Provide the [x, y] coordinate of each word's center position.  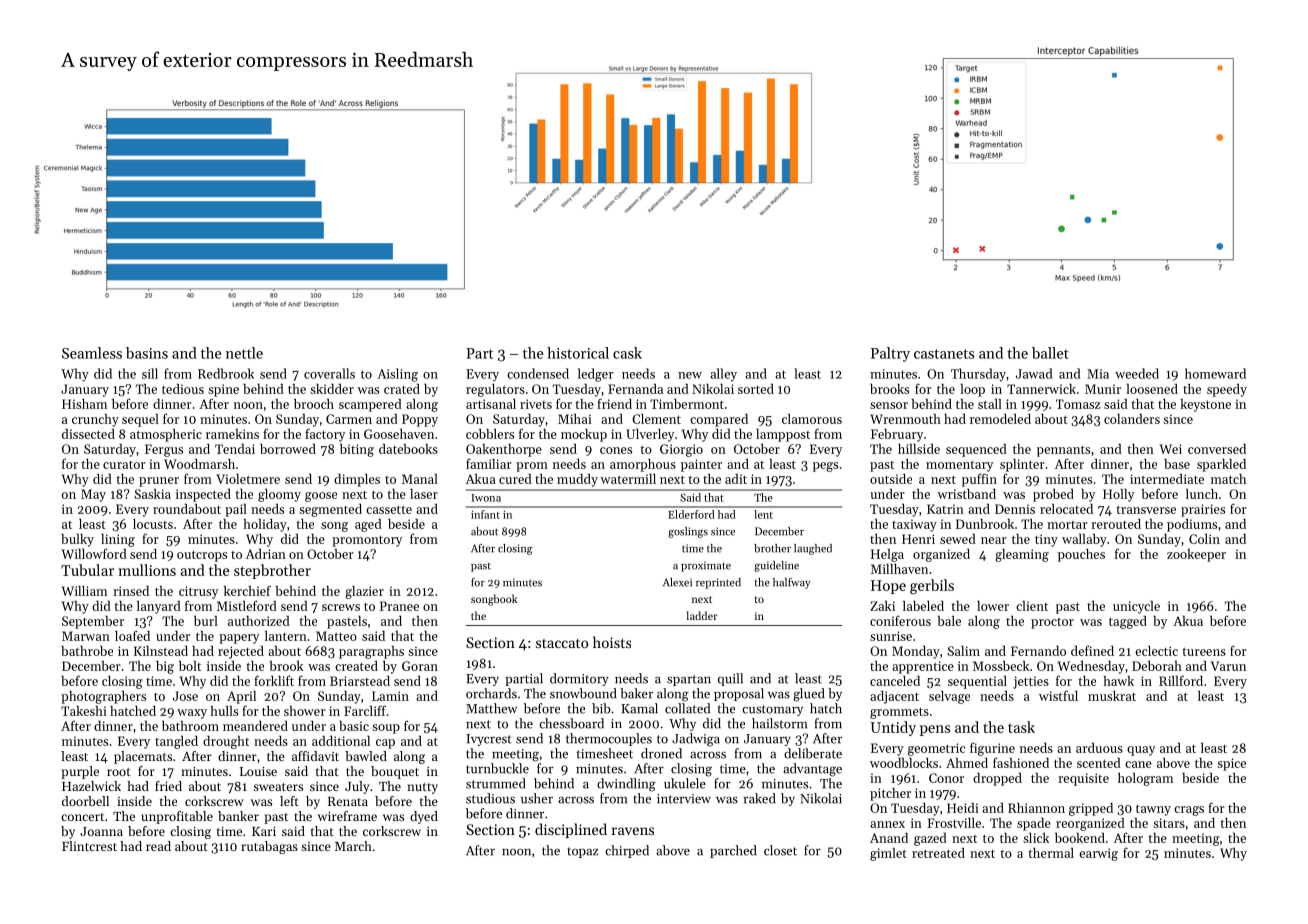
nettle [244, 353]
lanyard [159, 607]
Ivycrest [489, 740]
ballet [1050, 353]
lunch [1202, 493]
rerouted [1116, 523]
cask [627, 353]
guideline [776, 566]
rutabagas [269, 847]
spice [1231, 764]
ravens [633, 831]
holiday [265, 525]
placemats [143, 757]
